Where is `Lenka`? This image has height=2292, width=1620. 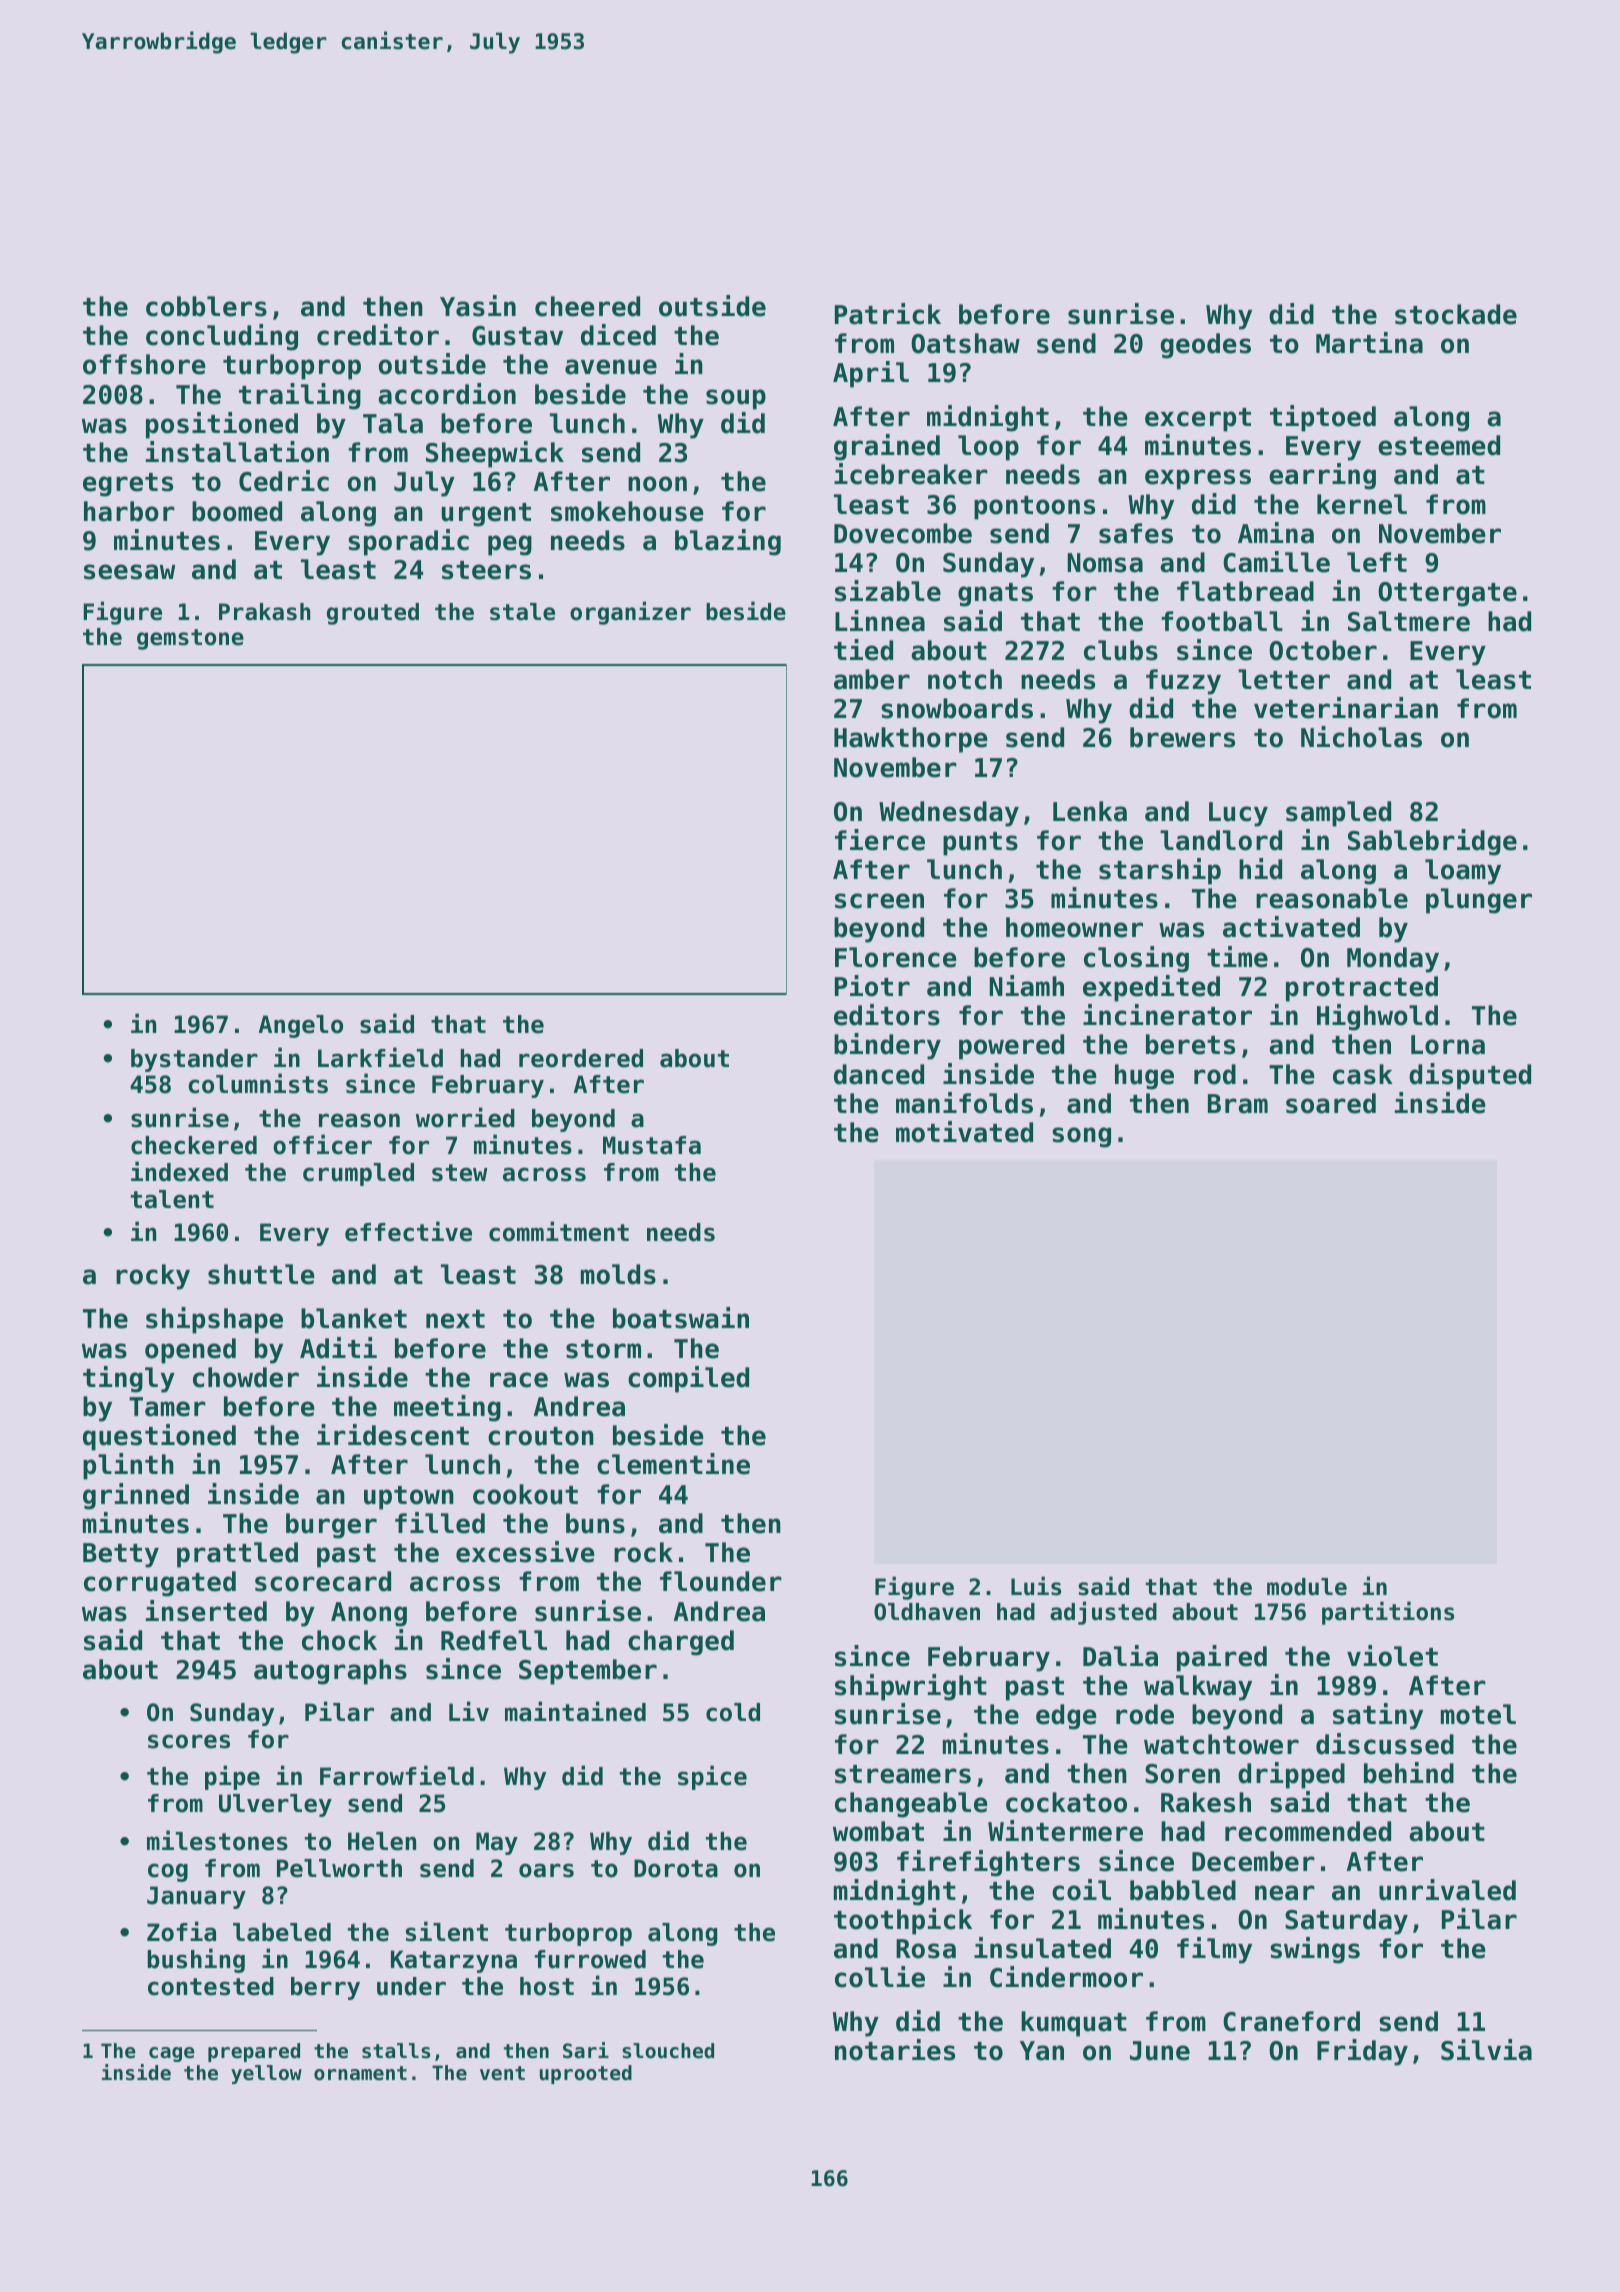
Lenka is located at coordinates (1090, 811).
